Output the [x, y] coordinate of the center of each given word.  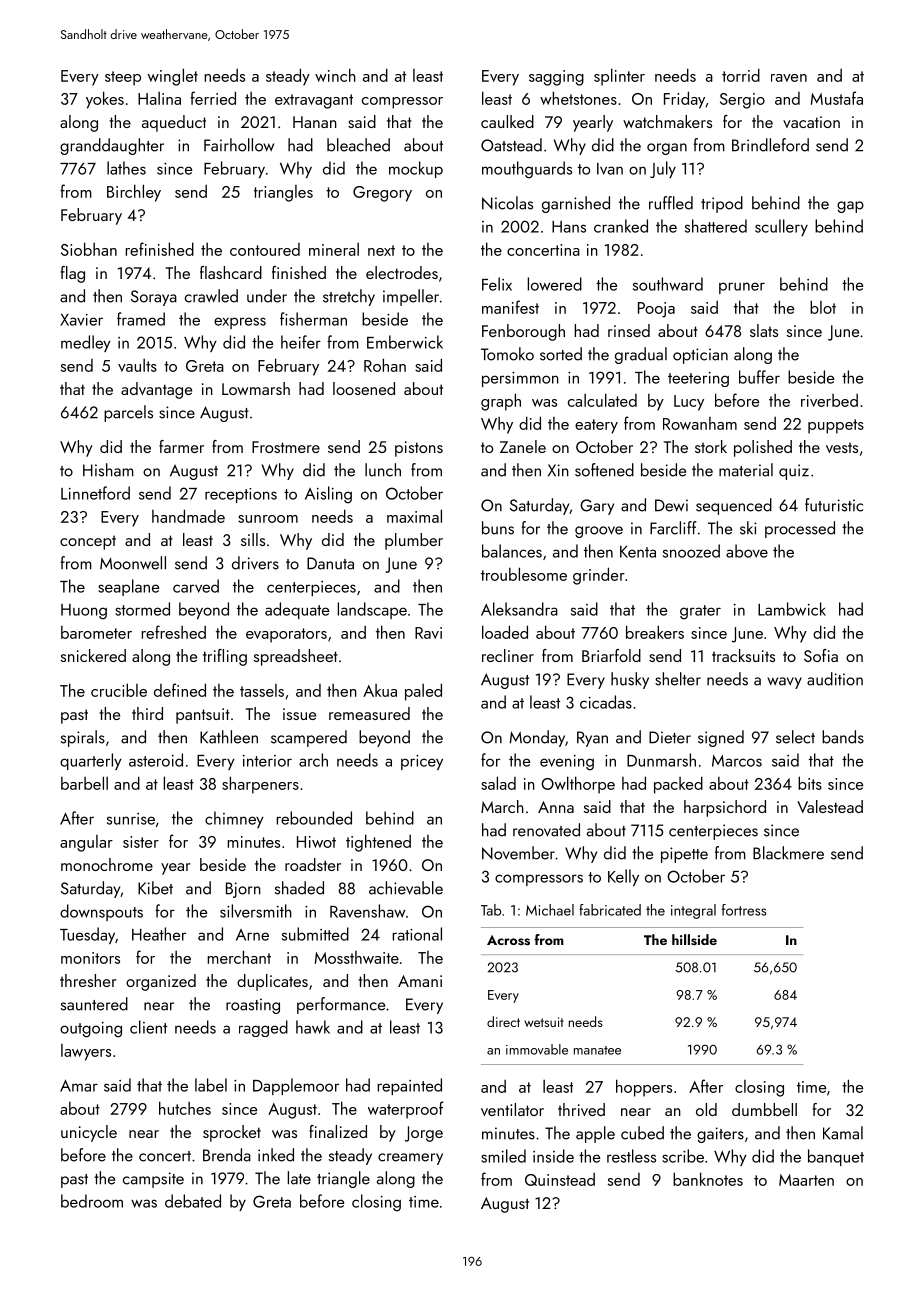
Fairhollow [239, 145]
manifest [510, 307]
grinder [599, 576]
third [147, 713]
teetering [698, 379]
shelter [678, 679]
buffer [759, 377]
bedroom [92, 1201]
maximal [414, 516]
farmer [181, 446]
